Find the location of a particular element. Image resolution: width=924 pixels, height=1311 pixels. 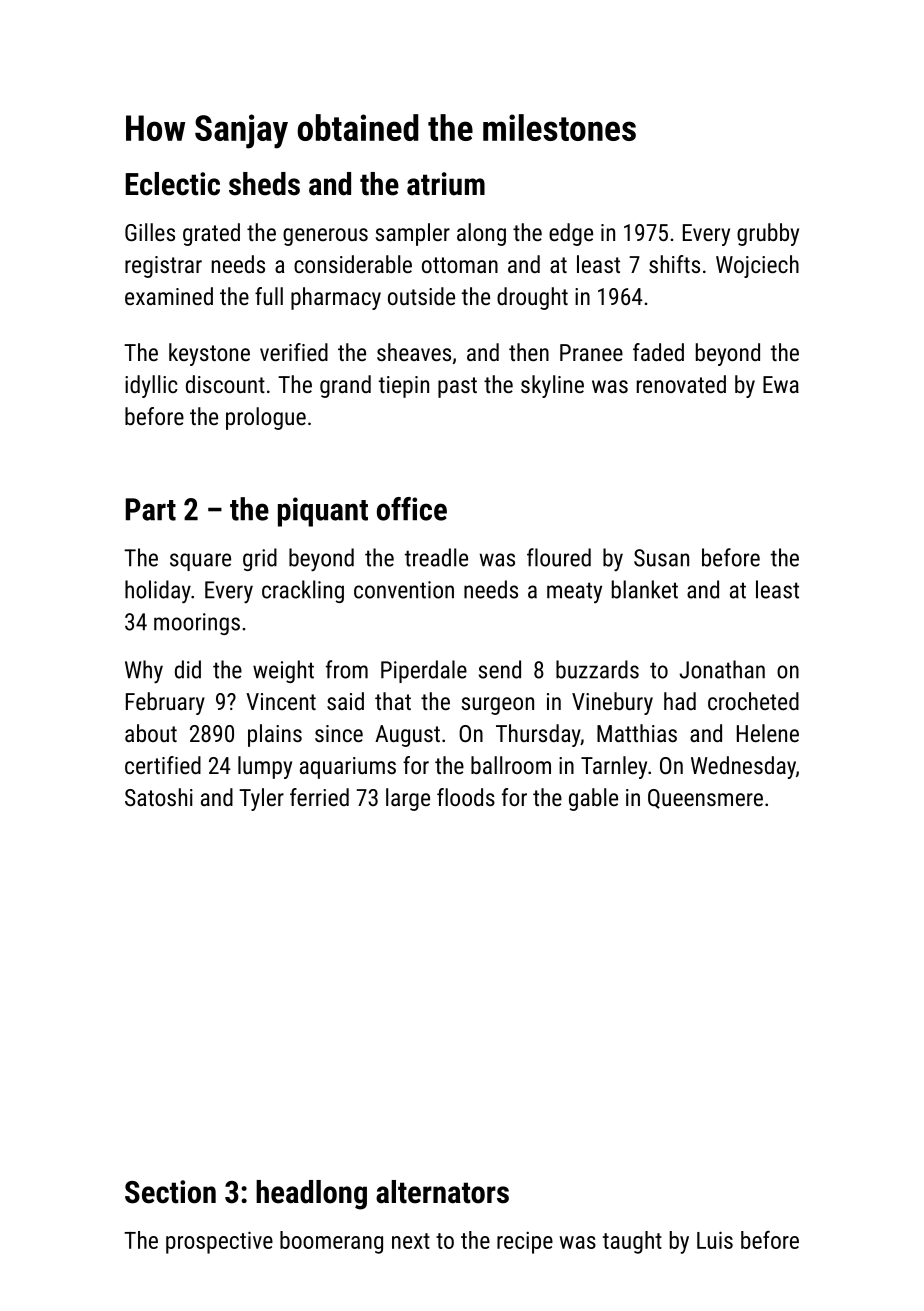

Section is located at coordinates (170, 1192).
